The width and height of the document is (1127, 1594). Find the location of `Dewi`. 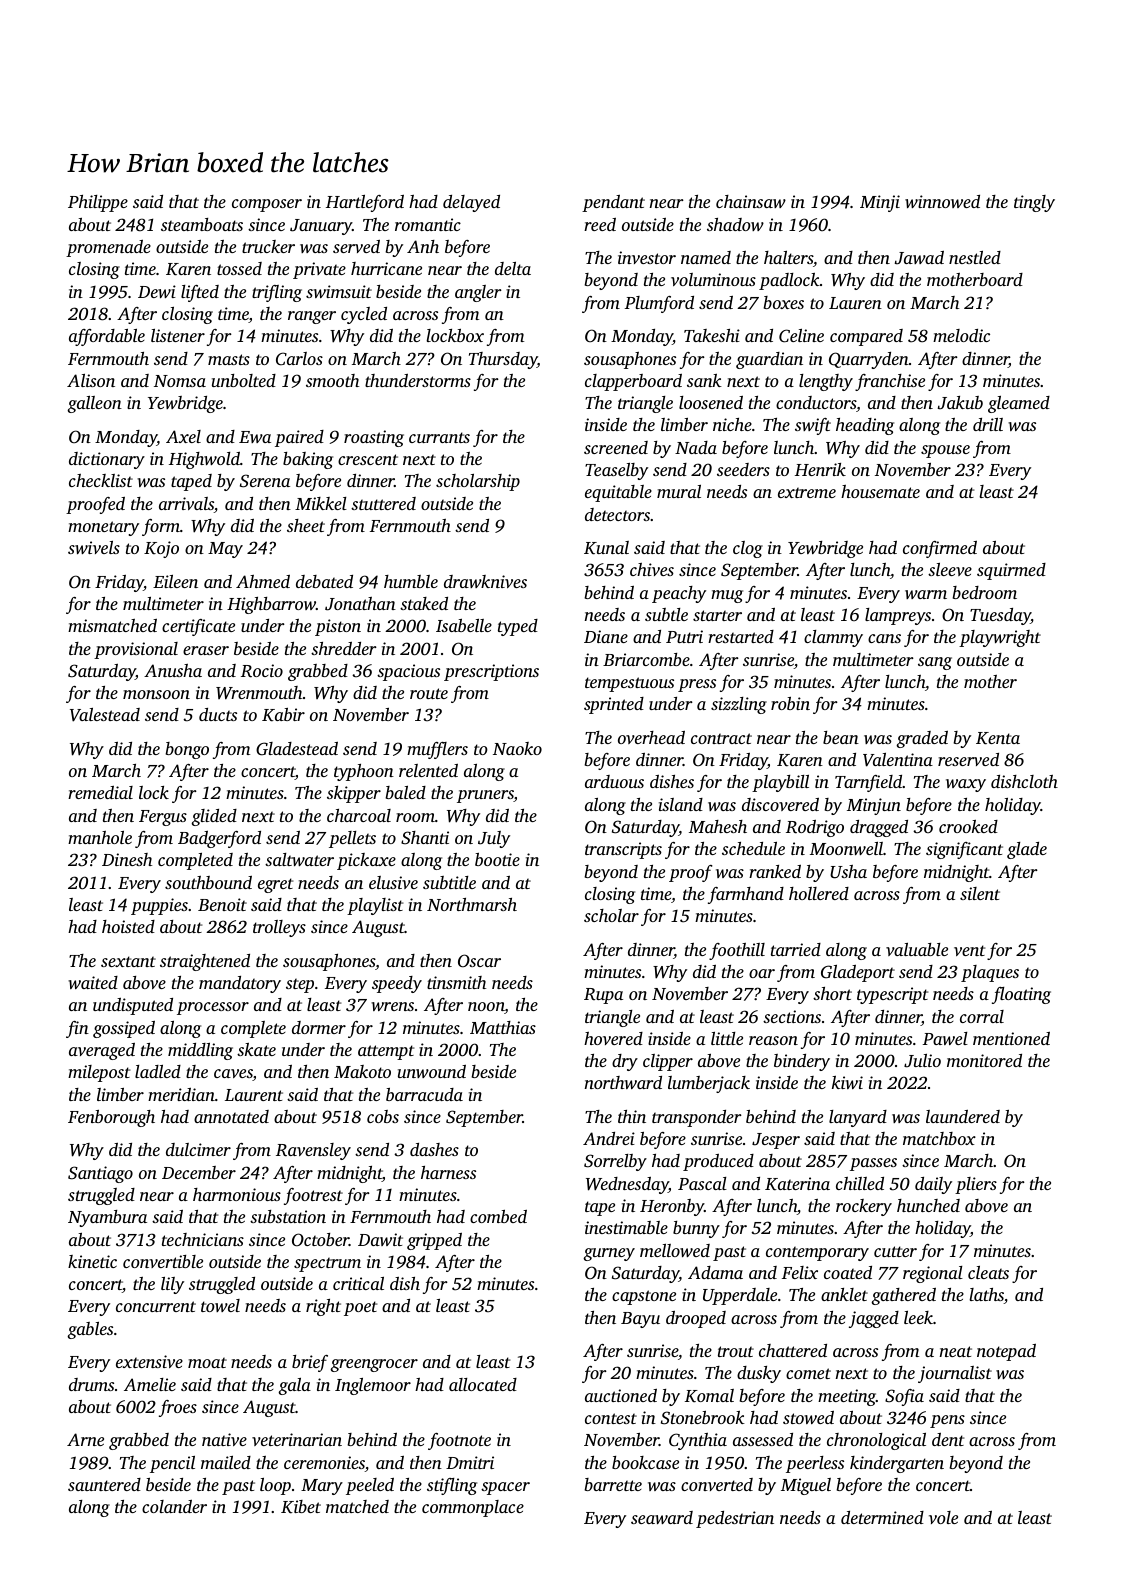

Dewi is located at coordinates (157, 291).
